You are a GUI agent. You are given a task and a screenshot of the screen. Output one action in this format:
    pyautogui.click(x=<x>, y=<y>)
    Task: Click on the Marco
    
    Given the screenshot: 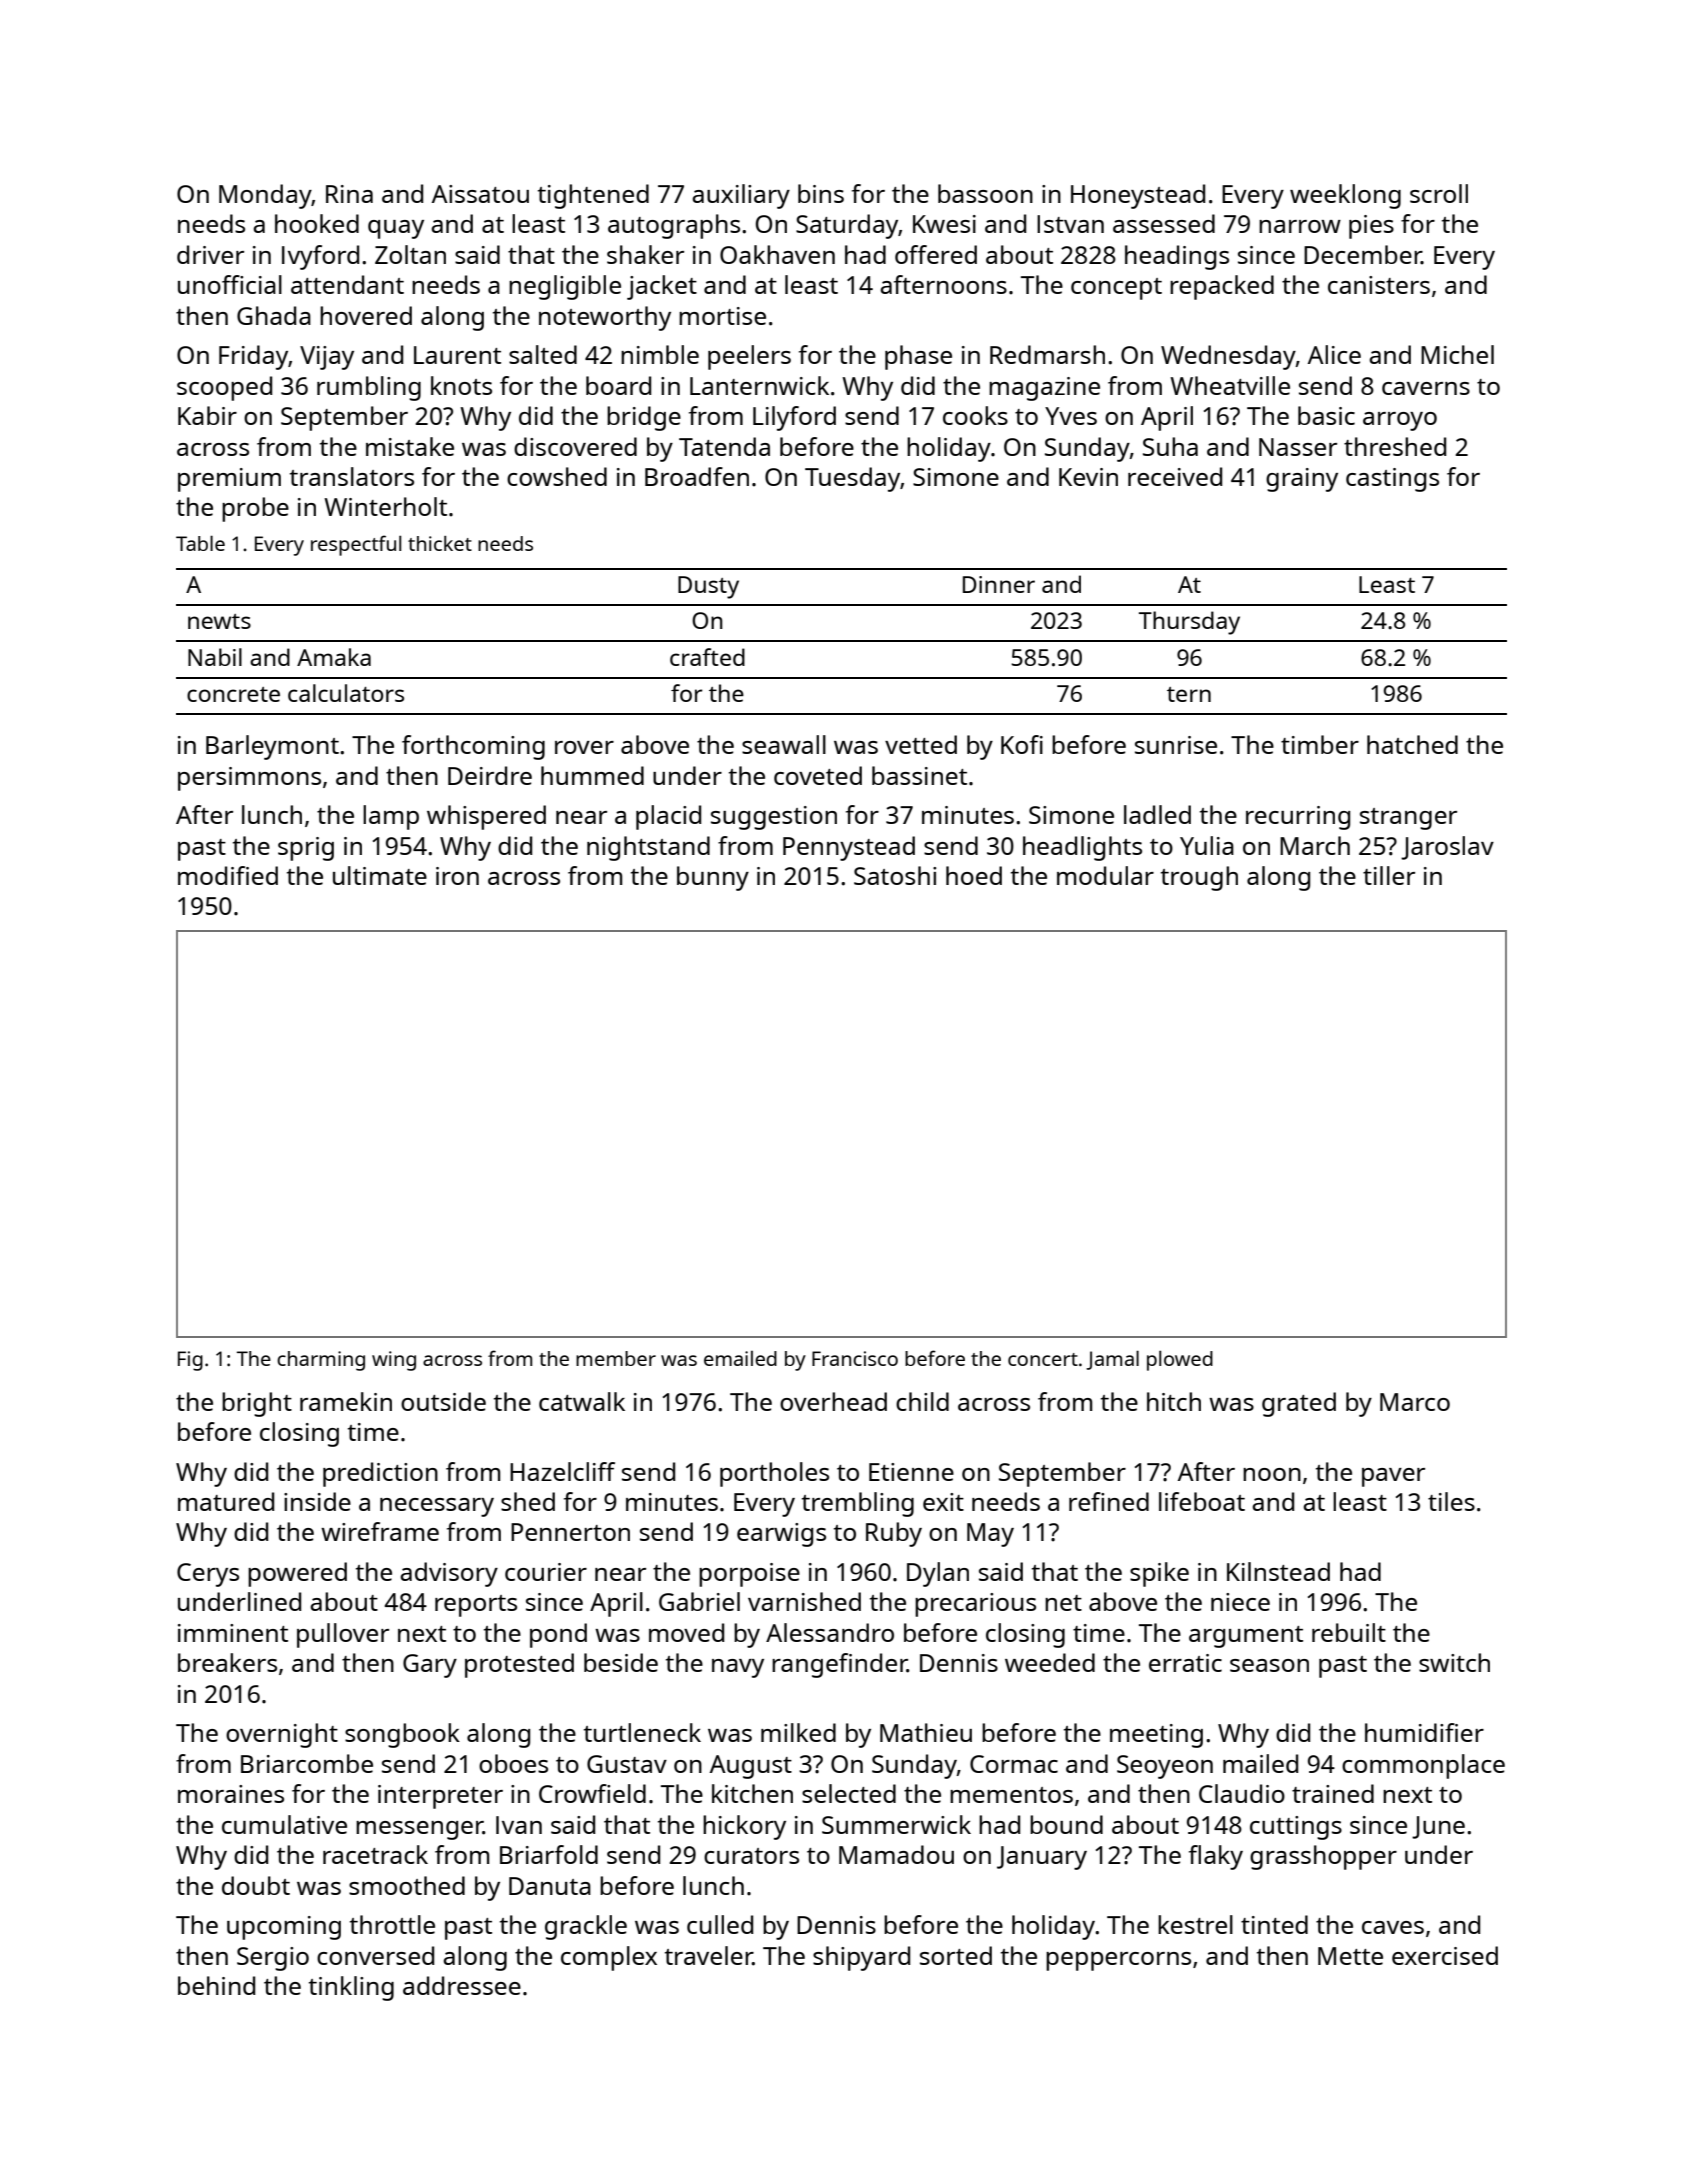 What is the action you would take?
    pyautogui.click(x=1415, y=1402)
